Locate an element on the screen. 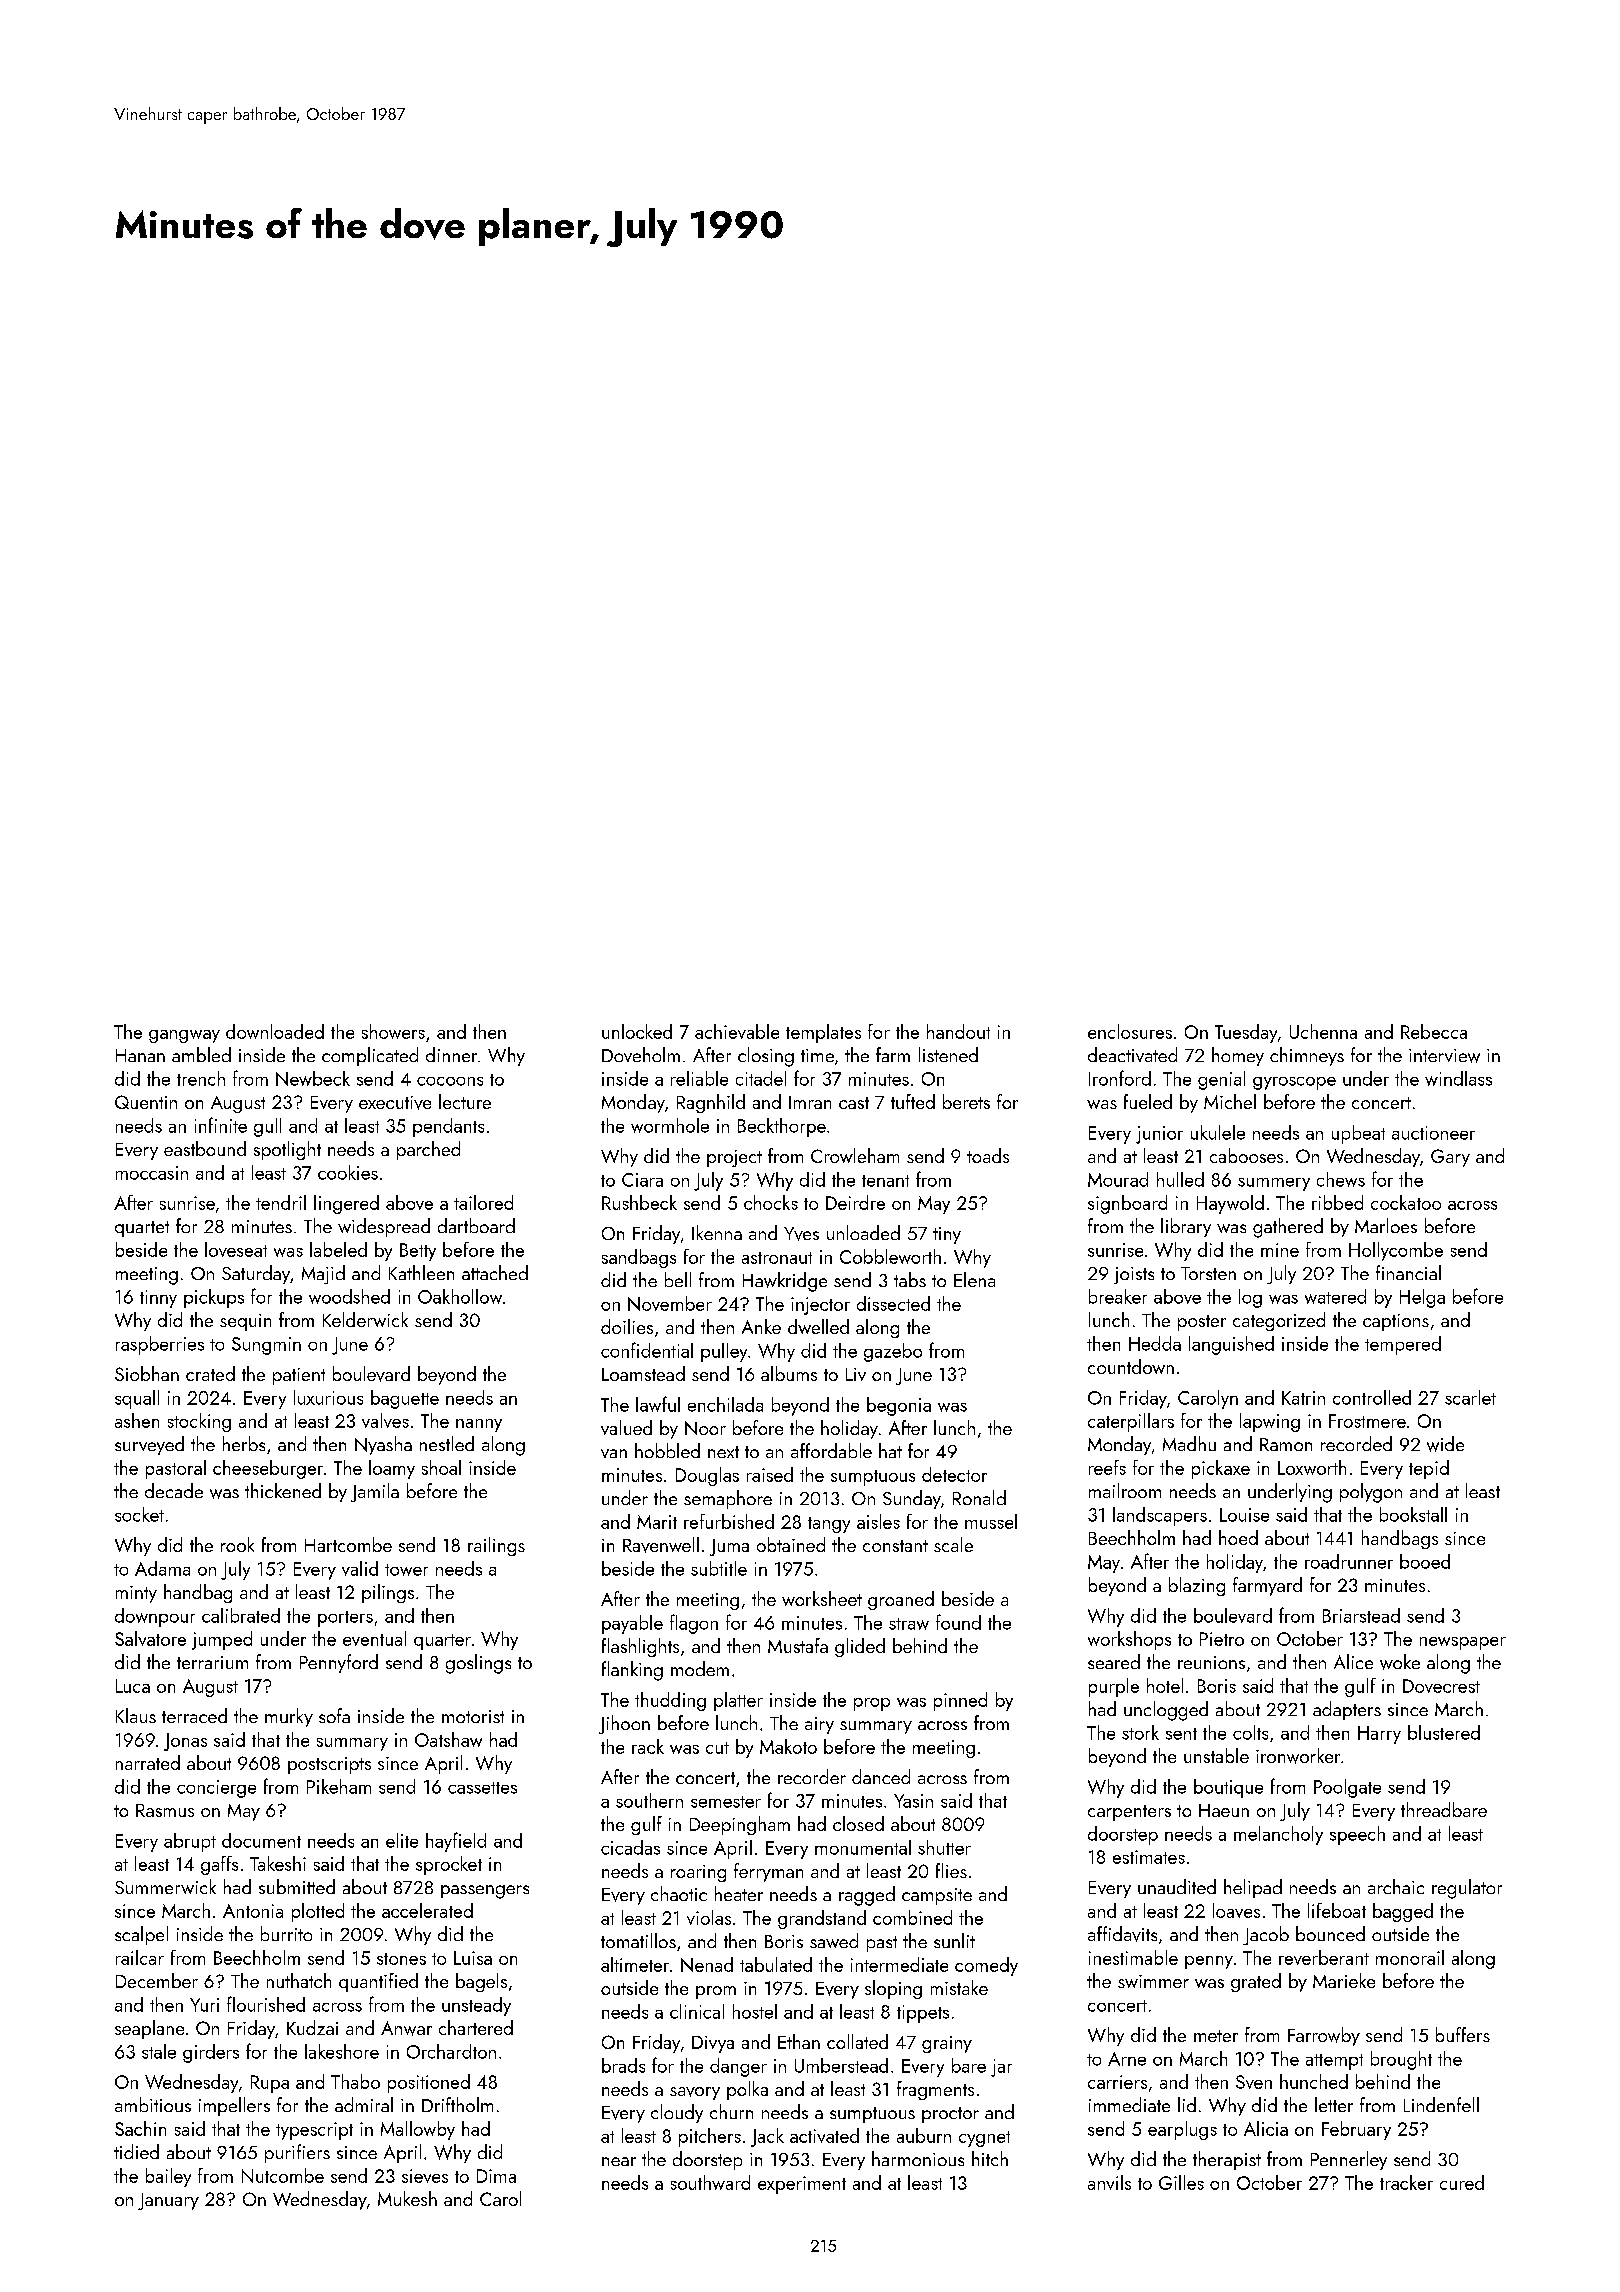 This screenshot has width=1620, height=2292. January is located at coordinates (168, 2201).
